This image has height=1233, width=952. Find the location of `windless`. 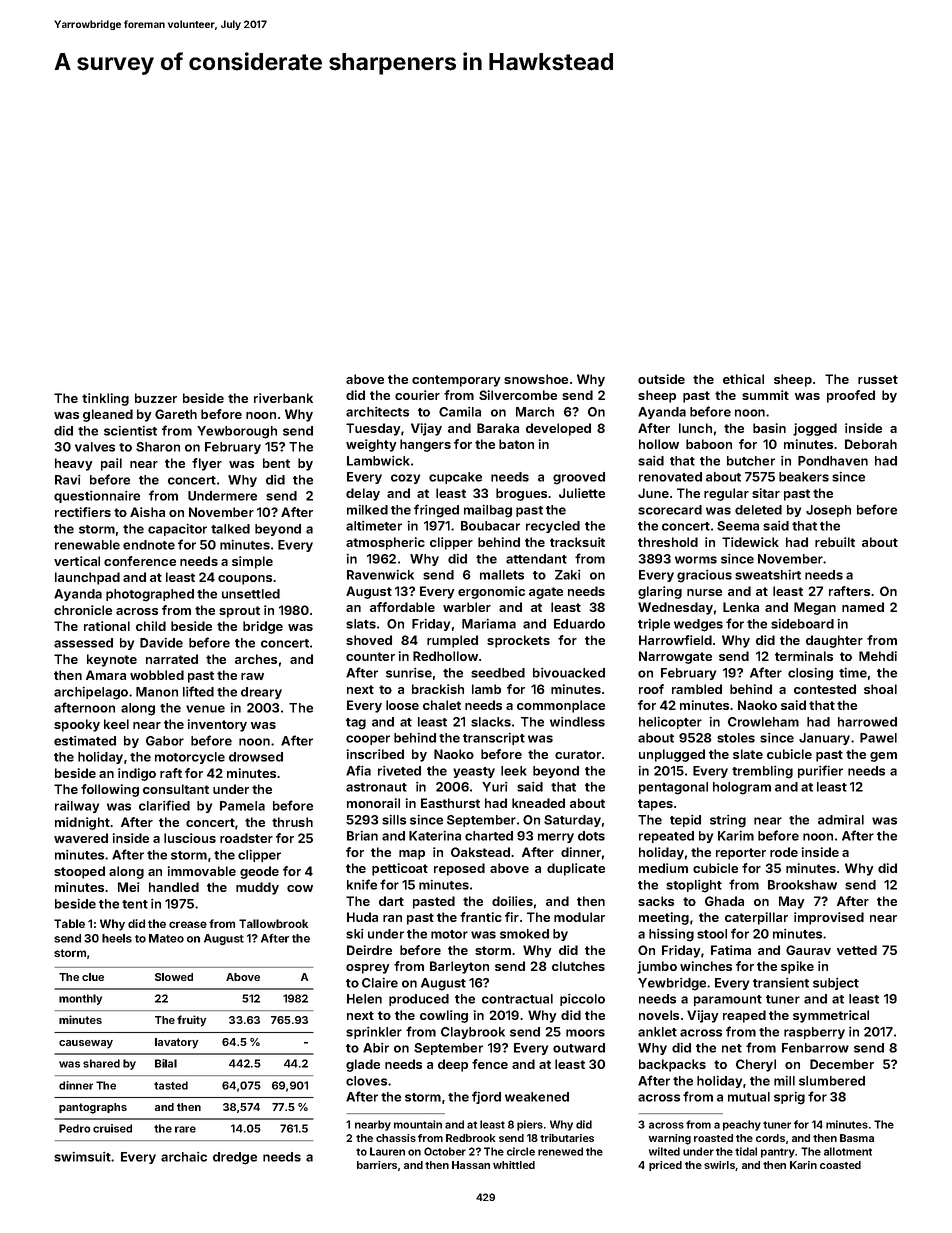

windless is located at coordinates (577, 722).
